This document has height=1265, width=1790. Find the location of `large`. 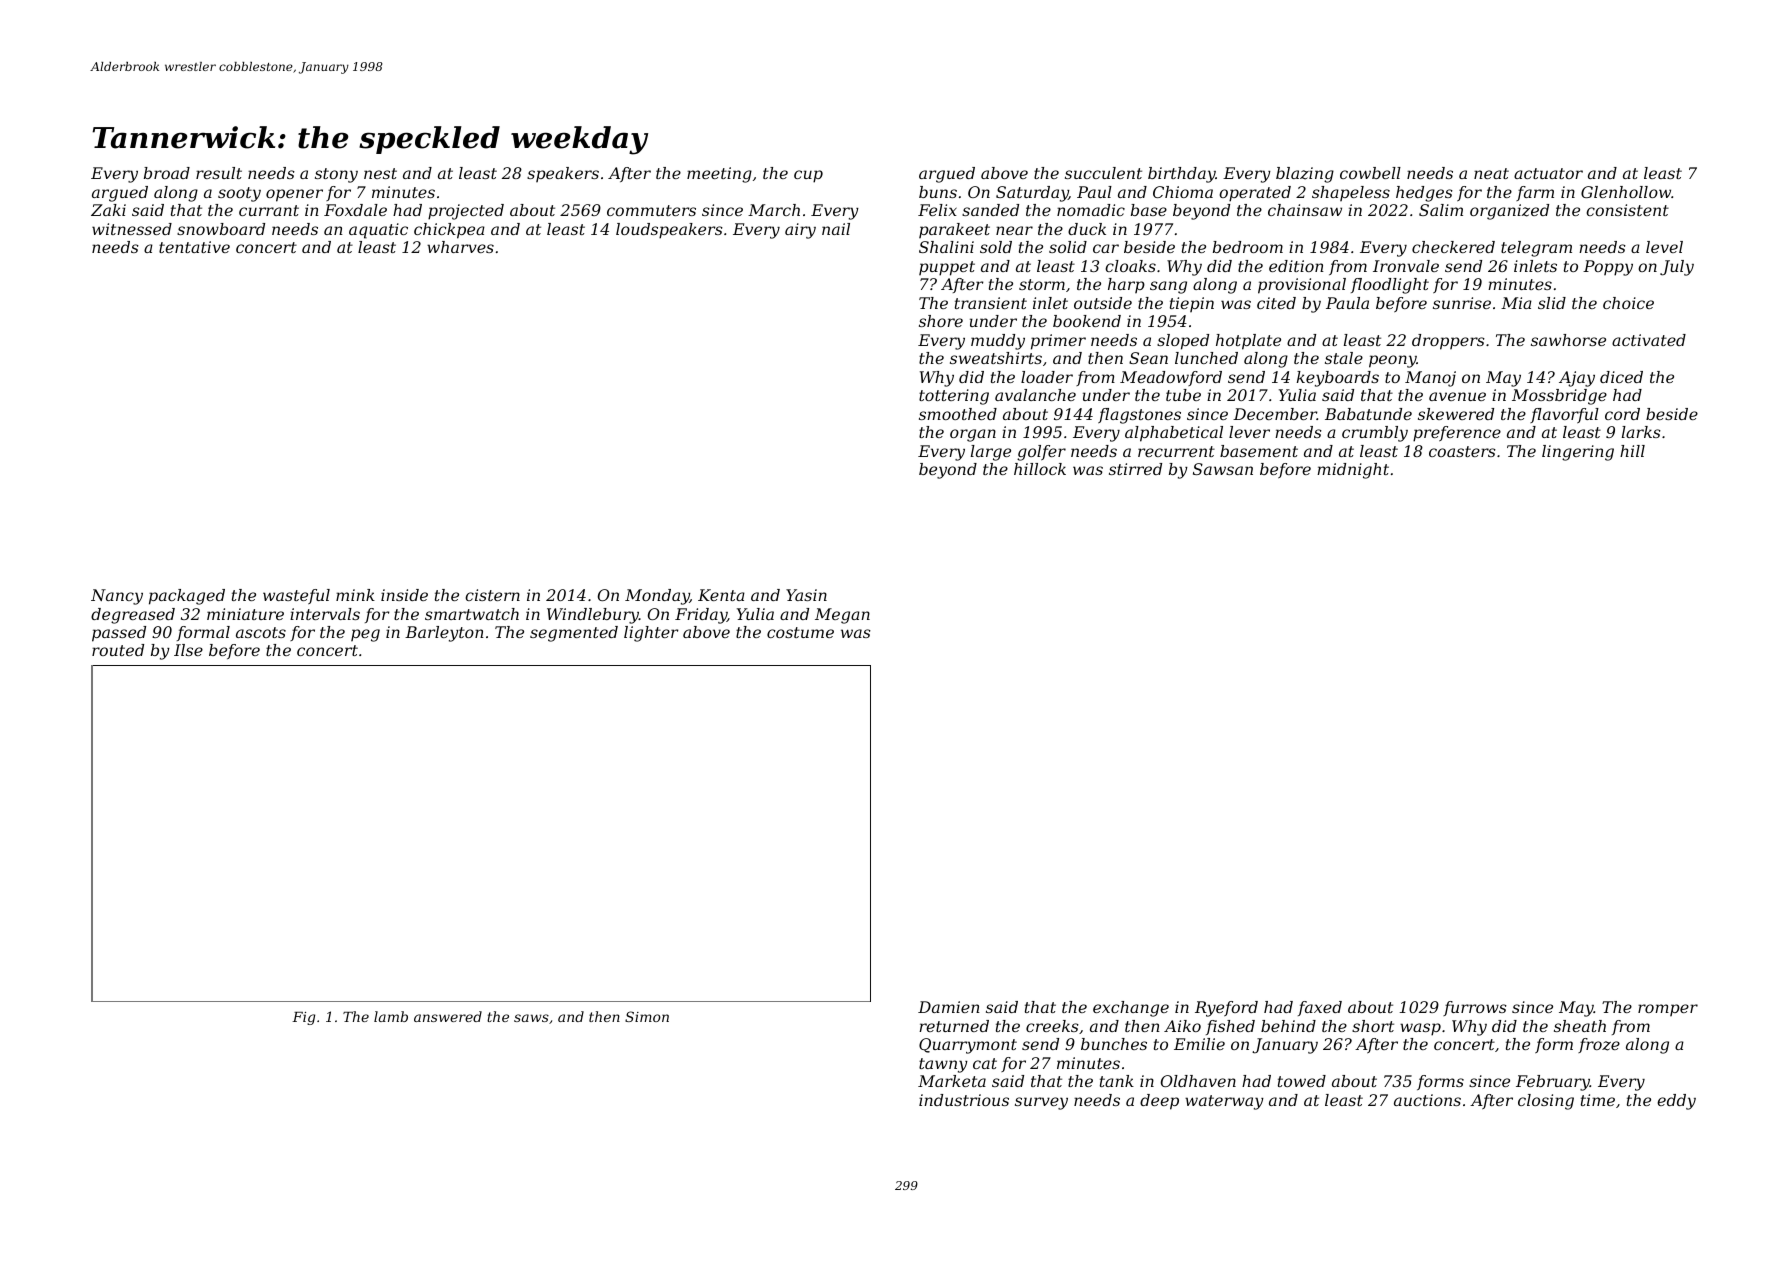

large is located at coordinates (991, 453).
